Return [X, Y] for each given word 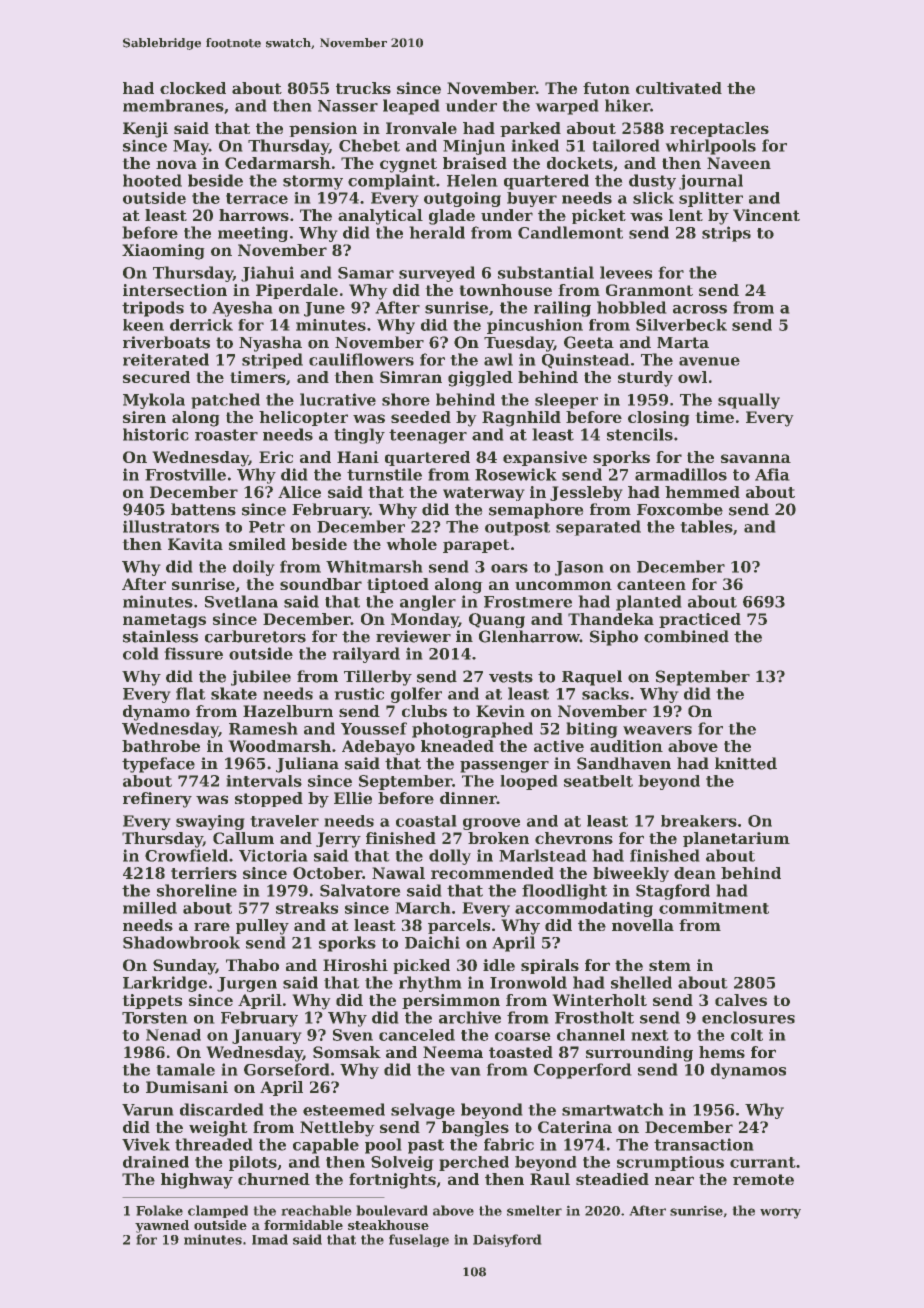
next [650, 1035]
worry [780, 1213]
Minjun [474, 147]
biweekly [631, 874]
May [191, 147]
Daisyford [507, 1240]
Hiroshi [355, 965]
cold [140, 653]
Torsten [154, 1018]
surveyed [437, 274]
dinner [468, 798]
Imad [270, 1239]
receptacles [719, 129]
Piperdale [297, 291]
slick [653, 198]
